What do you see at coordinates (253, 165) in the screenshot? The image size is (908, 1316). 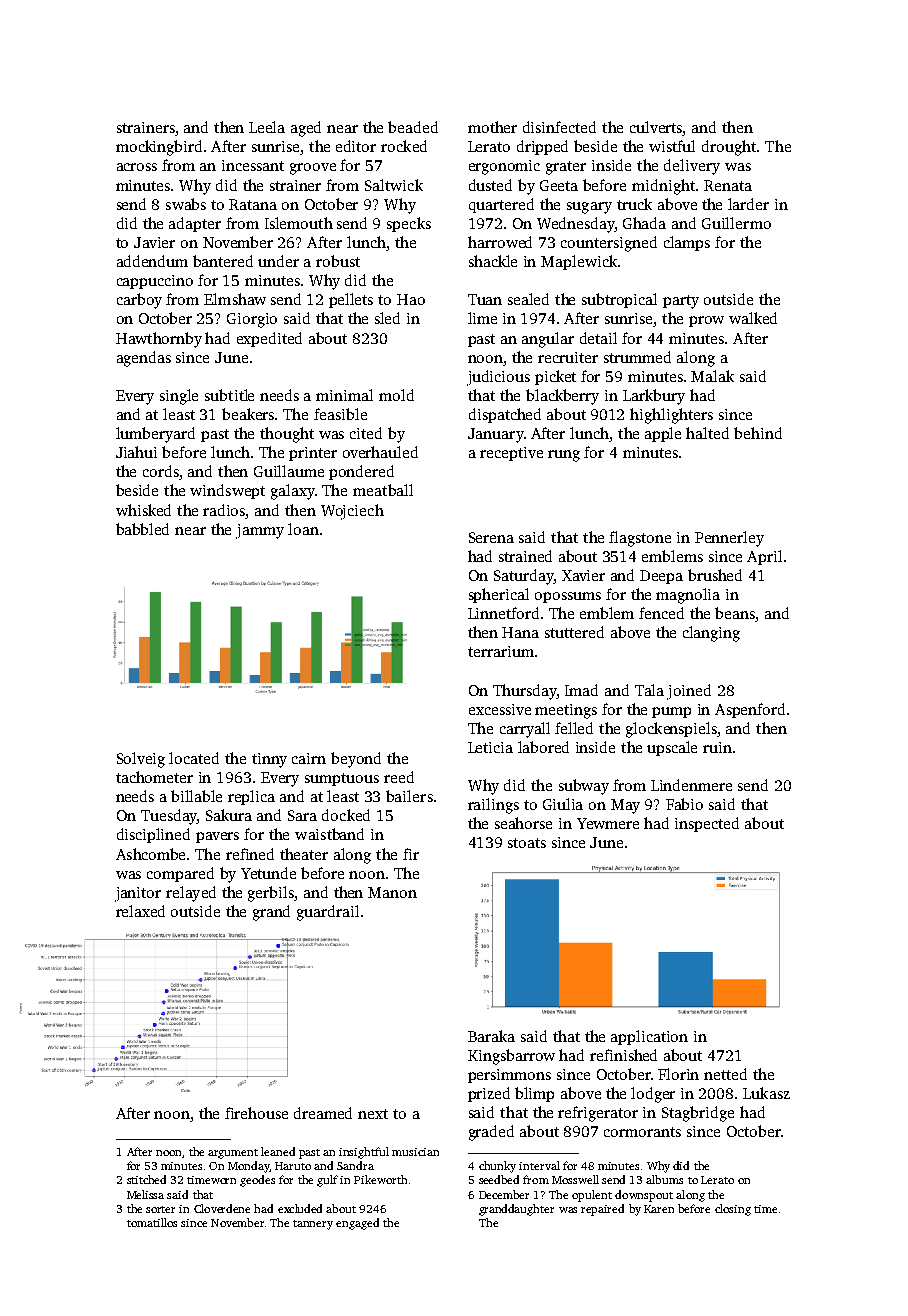 I see `incessant` at bounding box center [253, 165].
